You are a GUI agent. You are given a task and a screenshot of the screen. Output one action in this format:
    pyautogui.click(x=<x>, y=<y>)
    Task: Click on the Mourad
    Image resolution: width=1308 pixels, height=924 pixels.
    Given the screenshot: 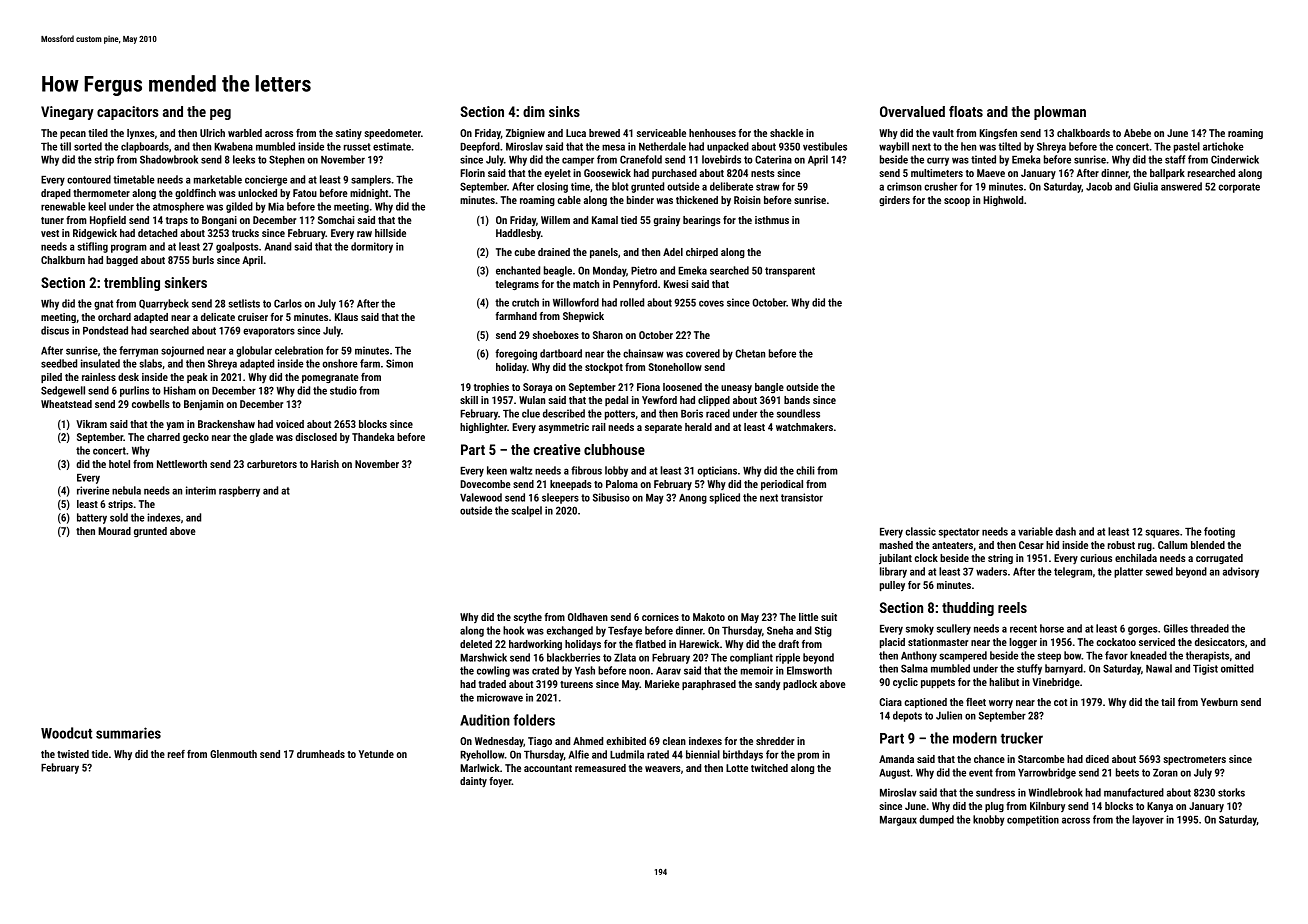 What is the action you would take?
    pyautogui.click(x=114, y=531)
